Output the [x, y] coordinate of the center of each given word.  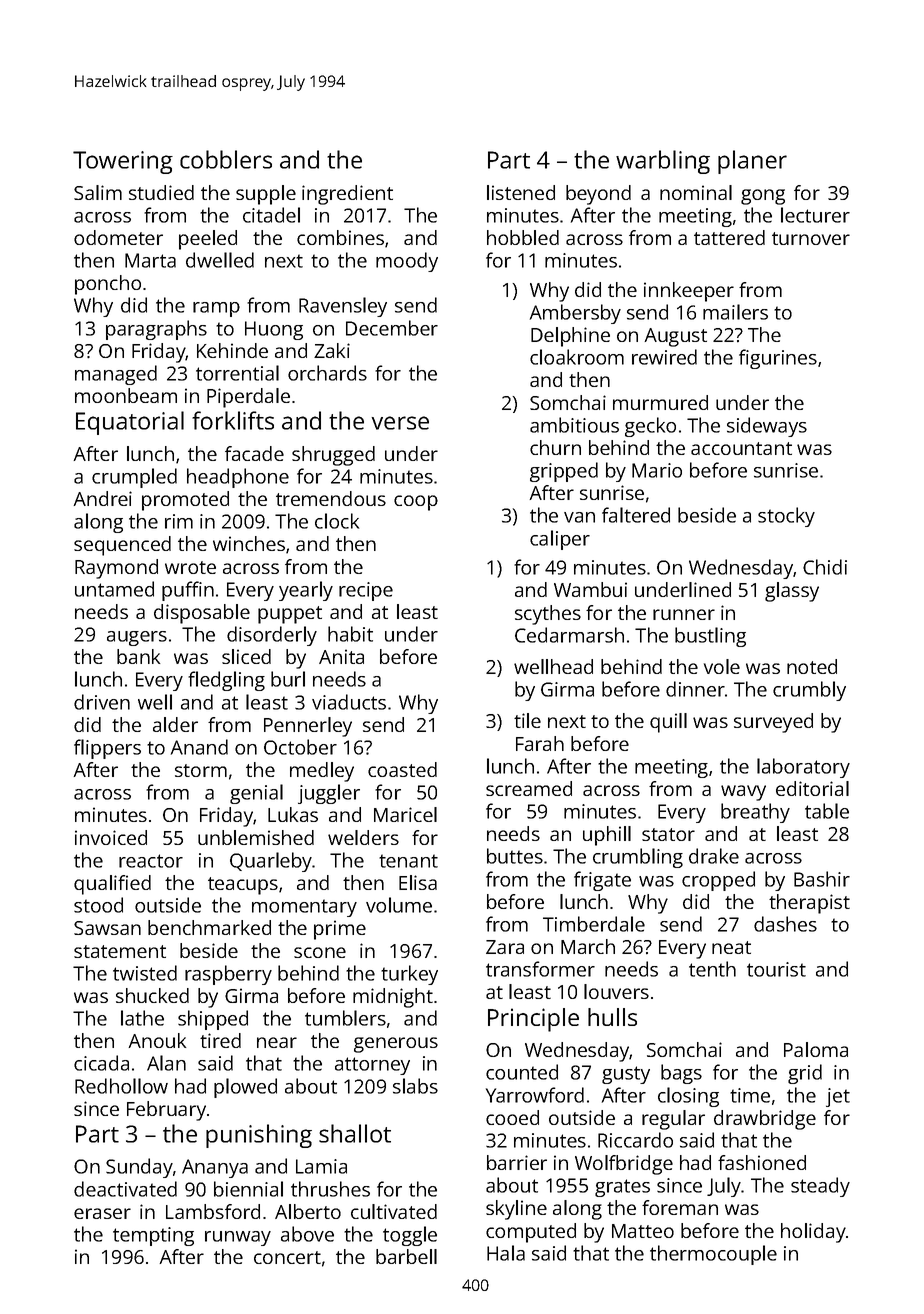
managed [116, 375]
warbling [663, 162]
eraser [102, 1213]
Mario [657, 470]
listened [521, 192]
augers [137, 638]
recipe [366, 591]
